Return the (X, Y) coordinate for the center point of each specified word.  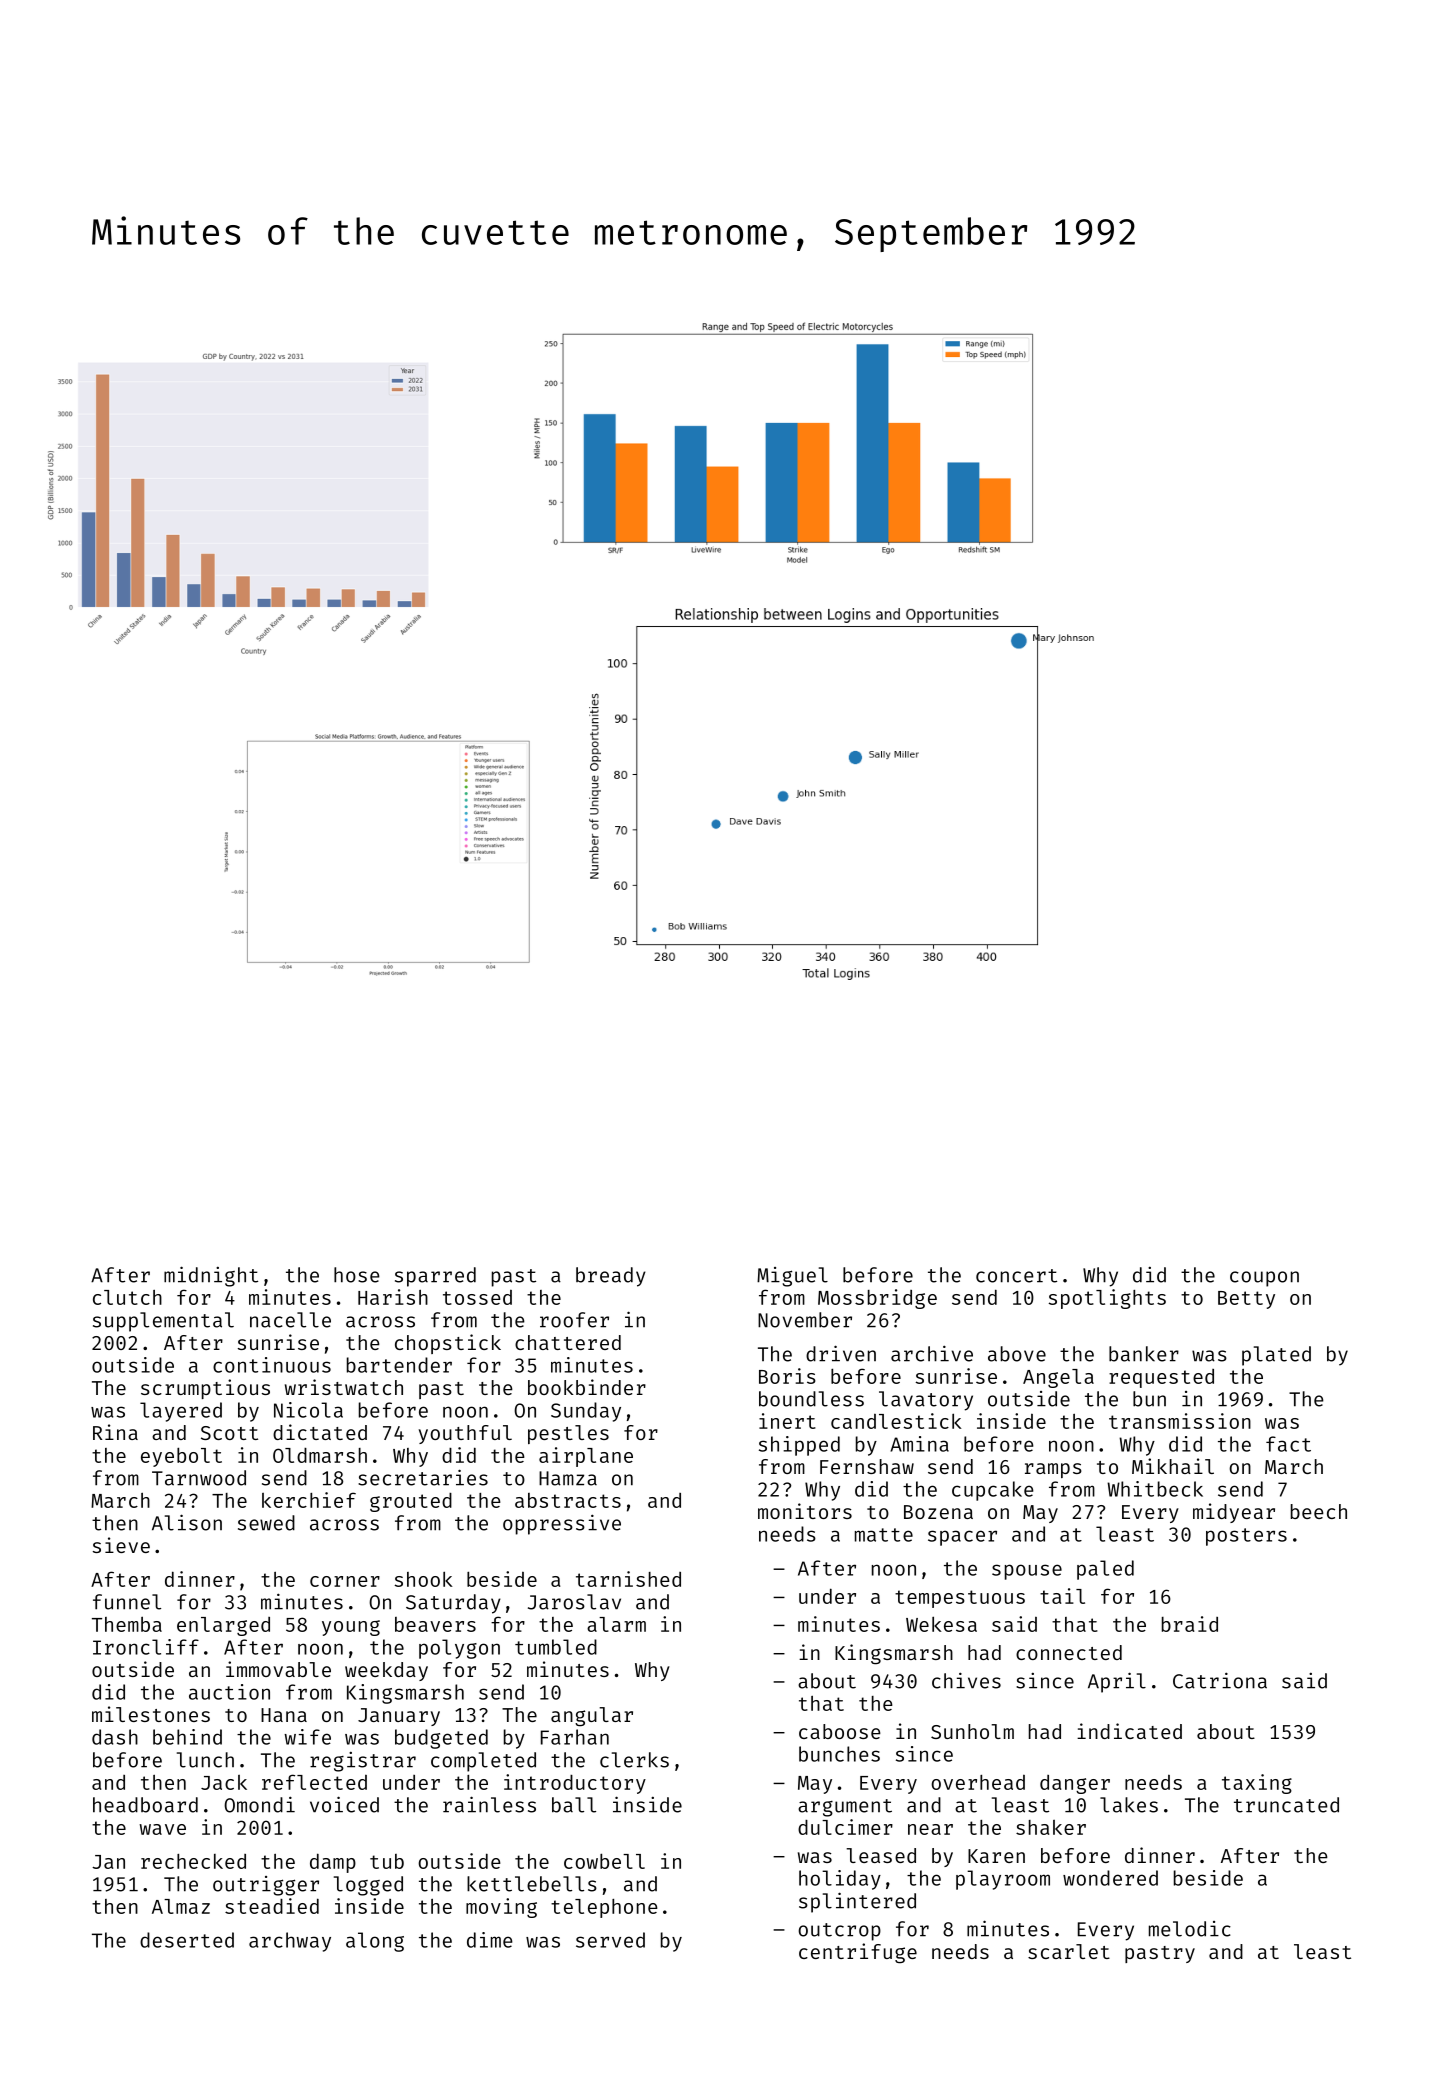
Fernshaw (867, 1466)
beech (1319, 1511)
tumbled (556, 1647)
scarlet (1069, 1951)
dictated (320, 1432)
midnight (211, 1276)
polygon (459, 1649)
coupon (1264, 1279)
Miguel (792, 1277)
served (610, 1940)
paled (1105, 1570)
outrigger (266, 1886)
